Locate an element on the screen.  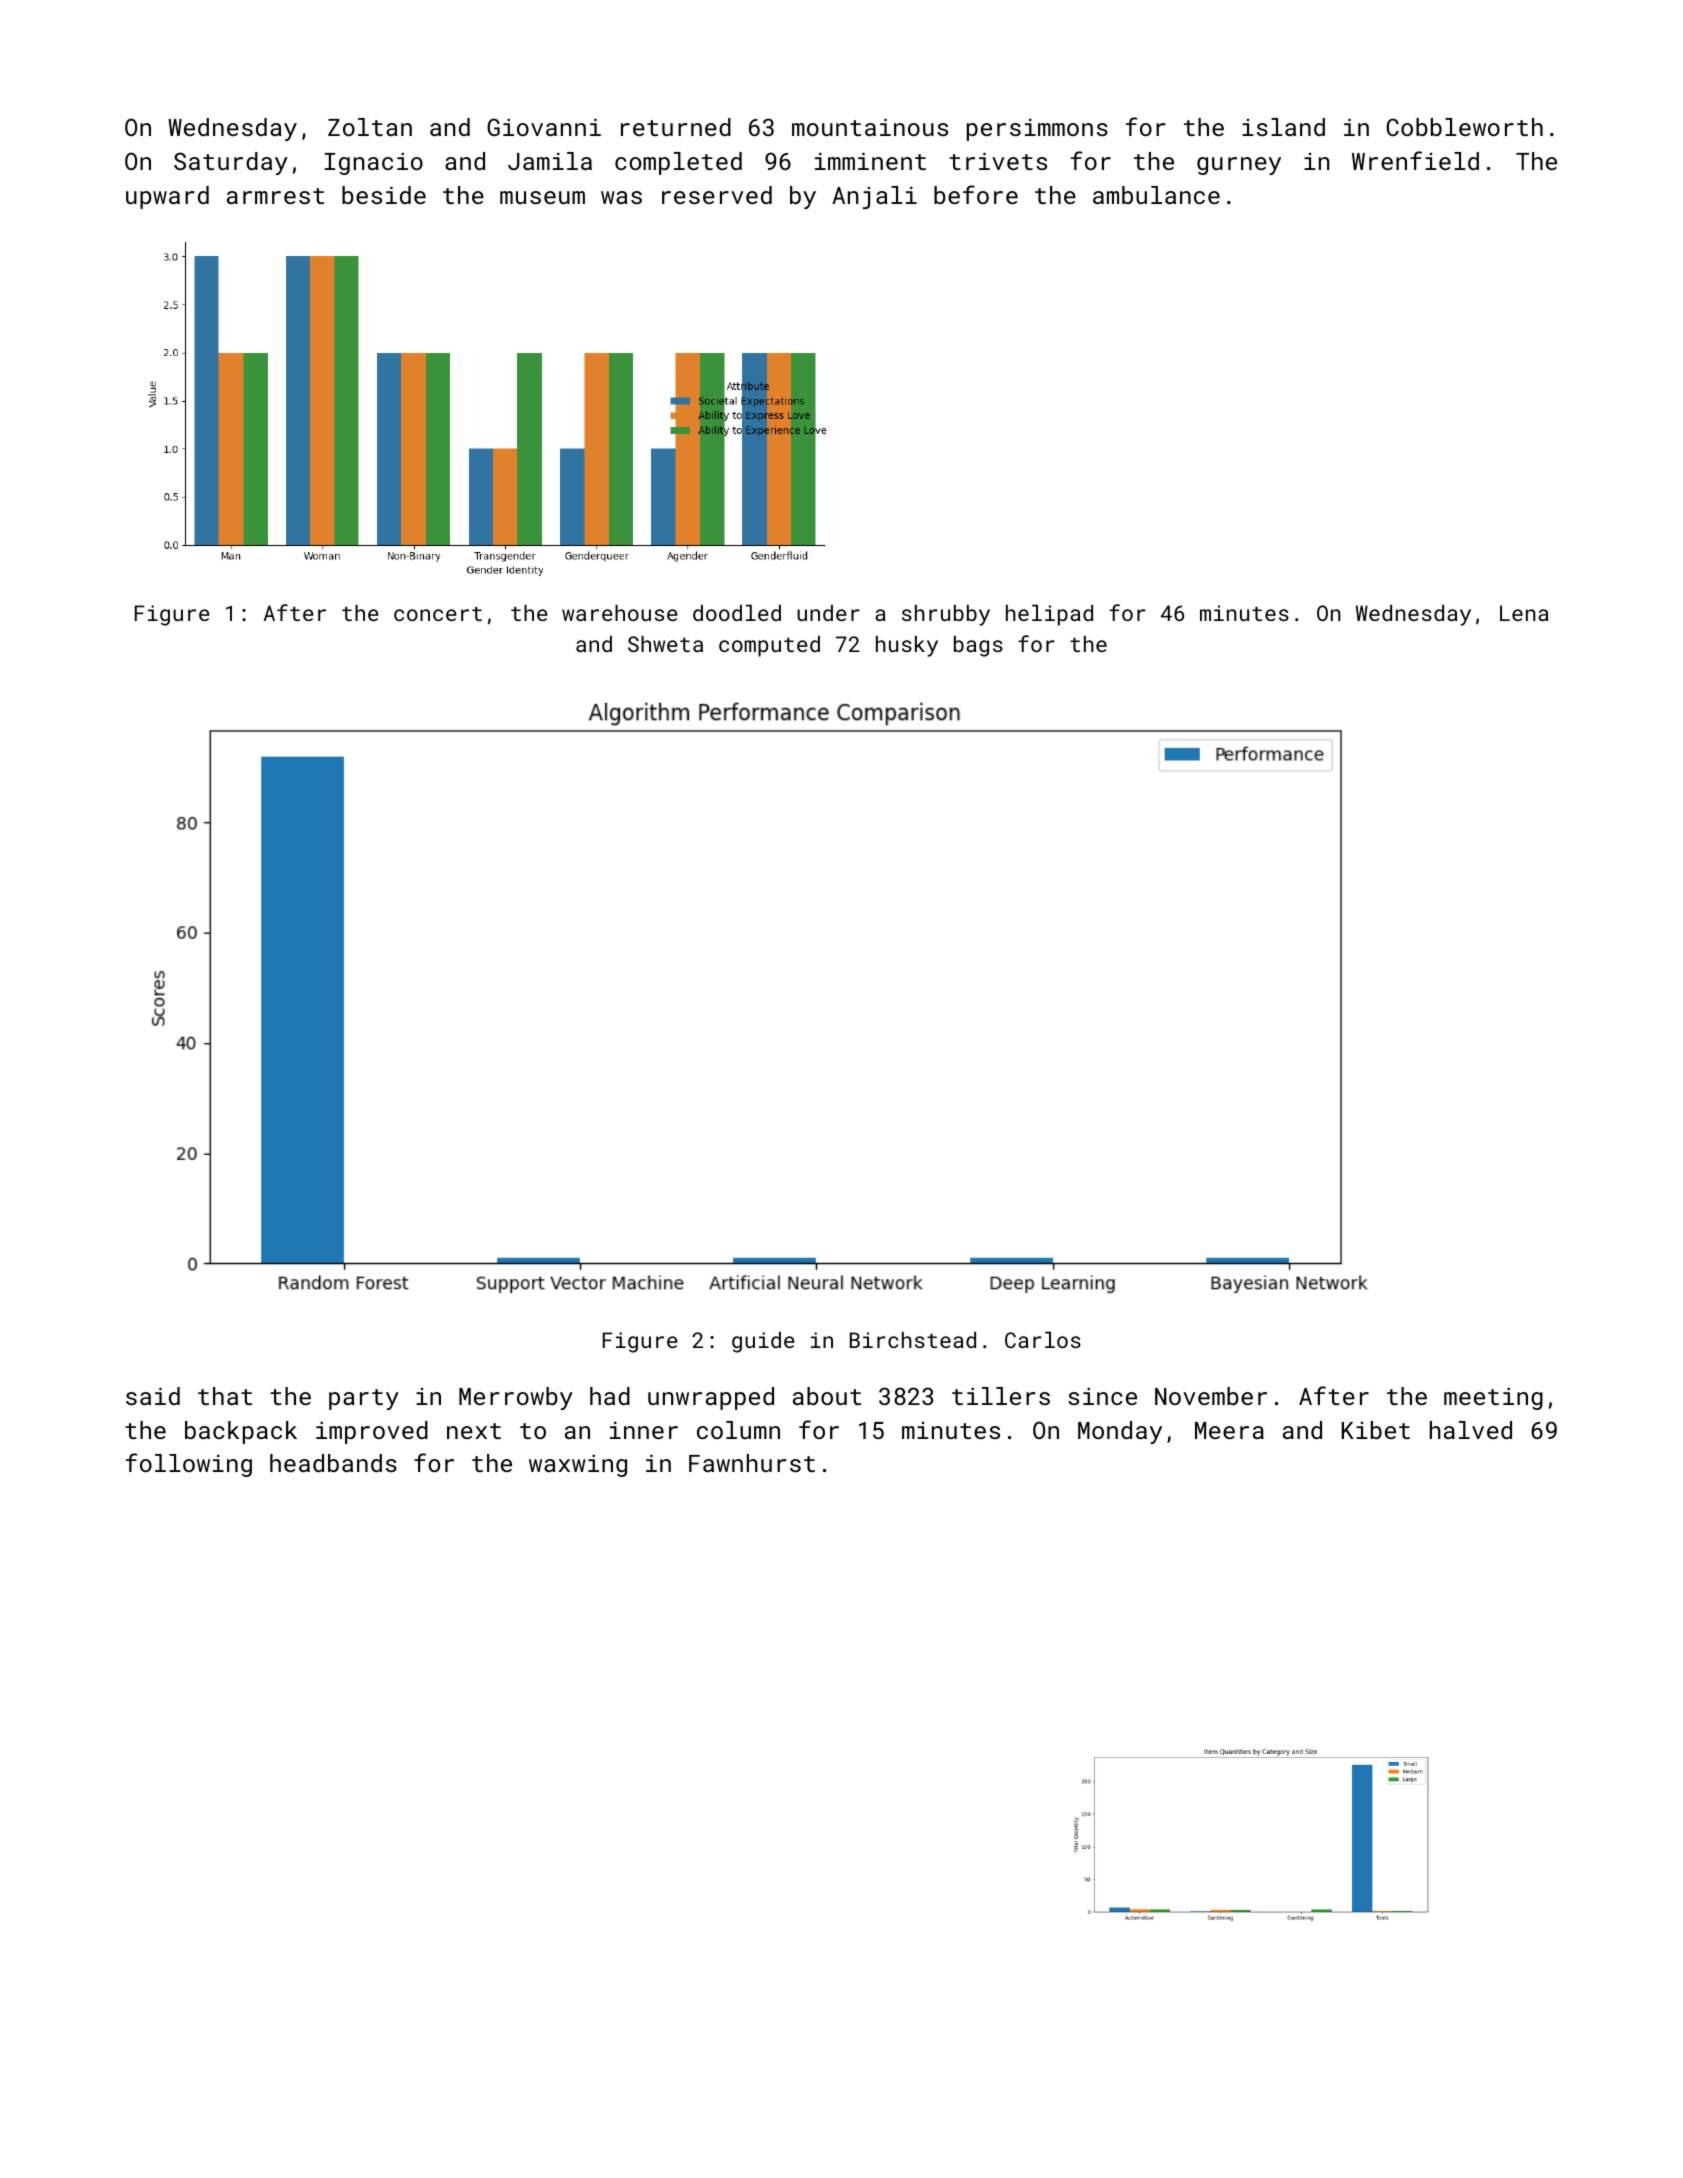
bags is located at coordinates (978, 646).
